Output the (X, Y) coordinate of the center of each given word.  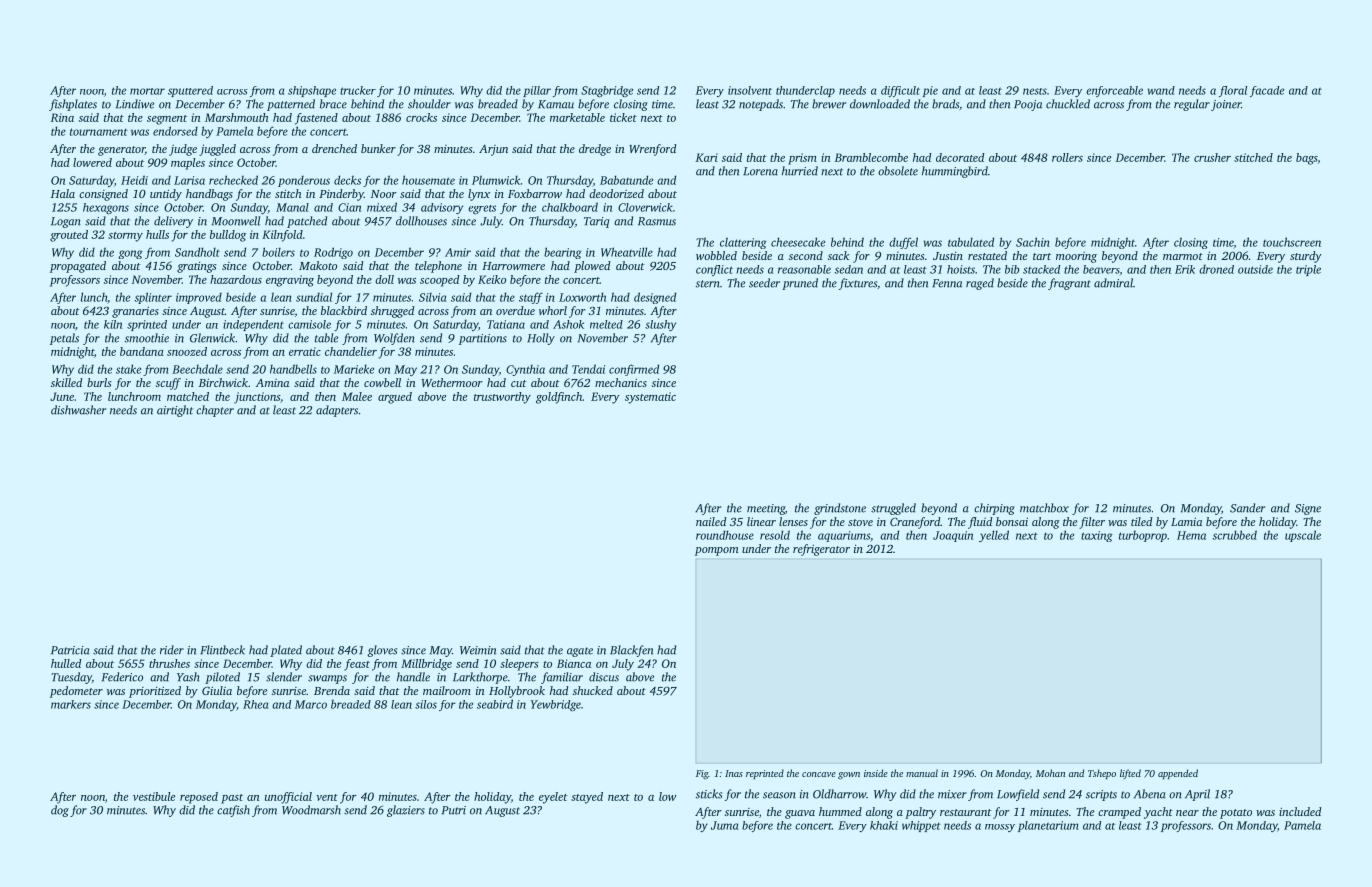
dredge (595, 150)
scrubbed (1234, 535)
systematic (650, 398)
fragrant (1069, 284)
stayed (587, 798)
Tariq (597, 222)
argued (395, 398)
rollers (1067, 157)
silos (426, 704)
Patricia (70, 650)
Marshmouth (236, 117)
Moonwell (236, 221)
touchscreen (1292, 242)
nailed (711, 521)
